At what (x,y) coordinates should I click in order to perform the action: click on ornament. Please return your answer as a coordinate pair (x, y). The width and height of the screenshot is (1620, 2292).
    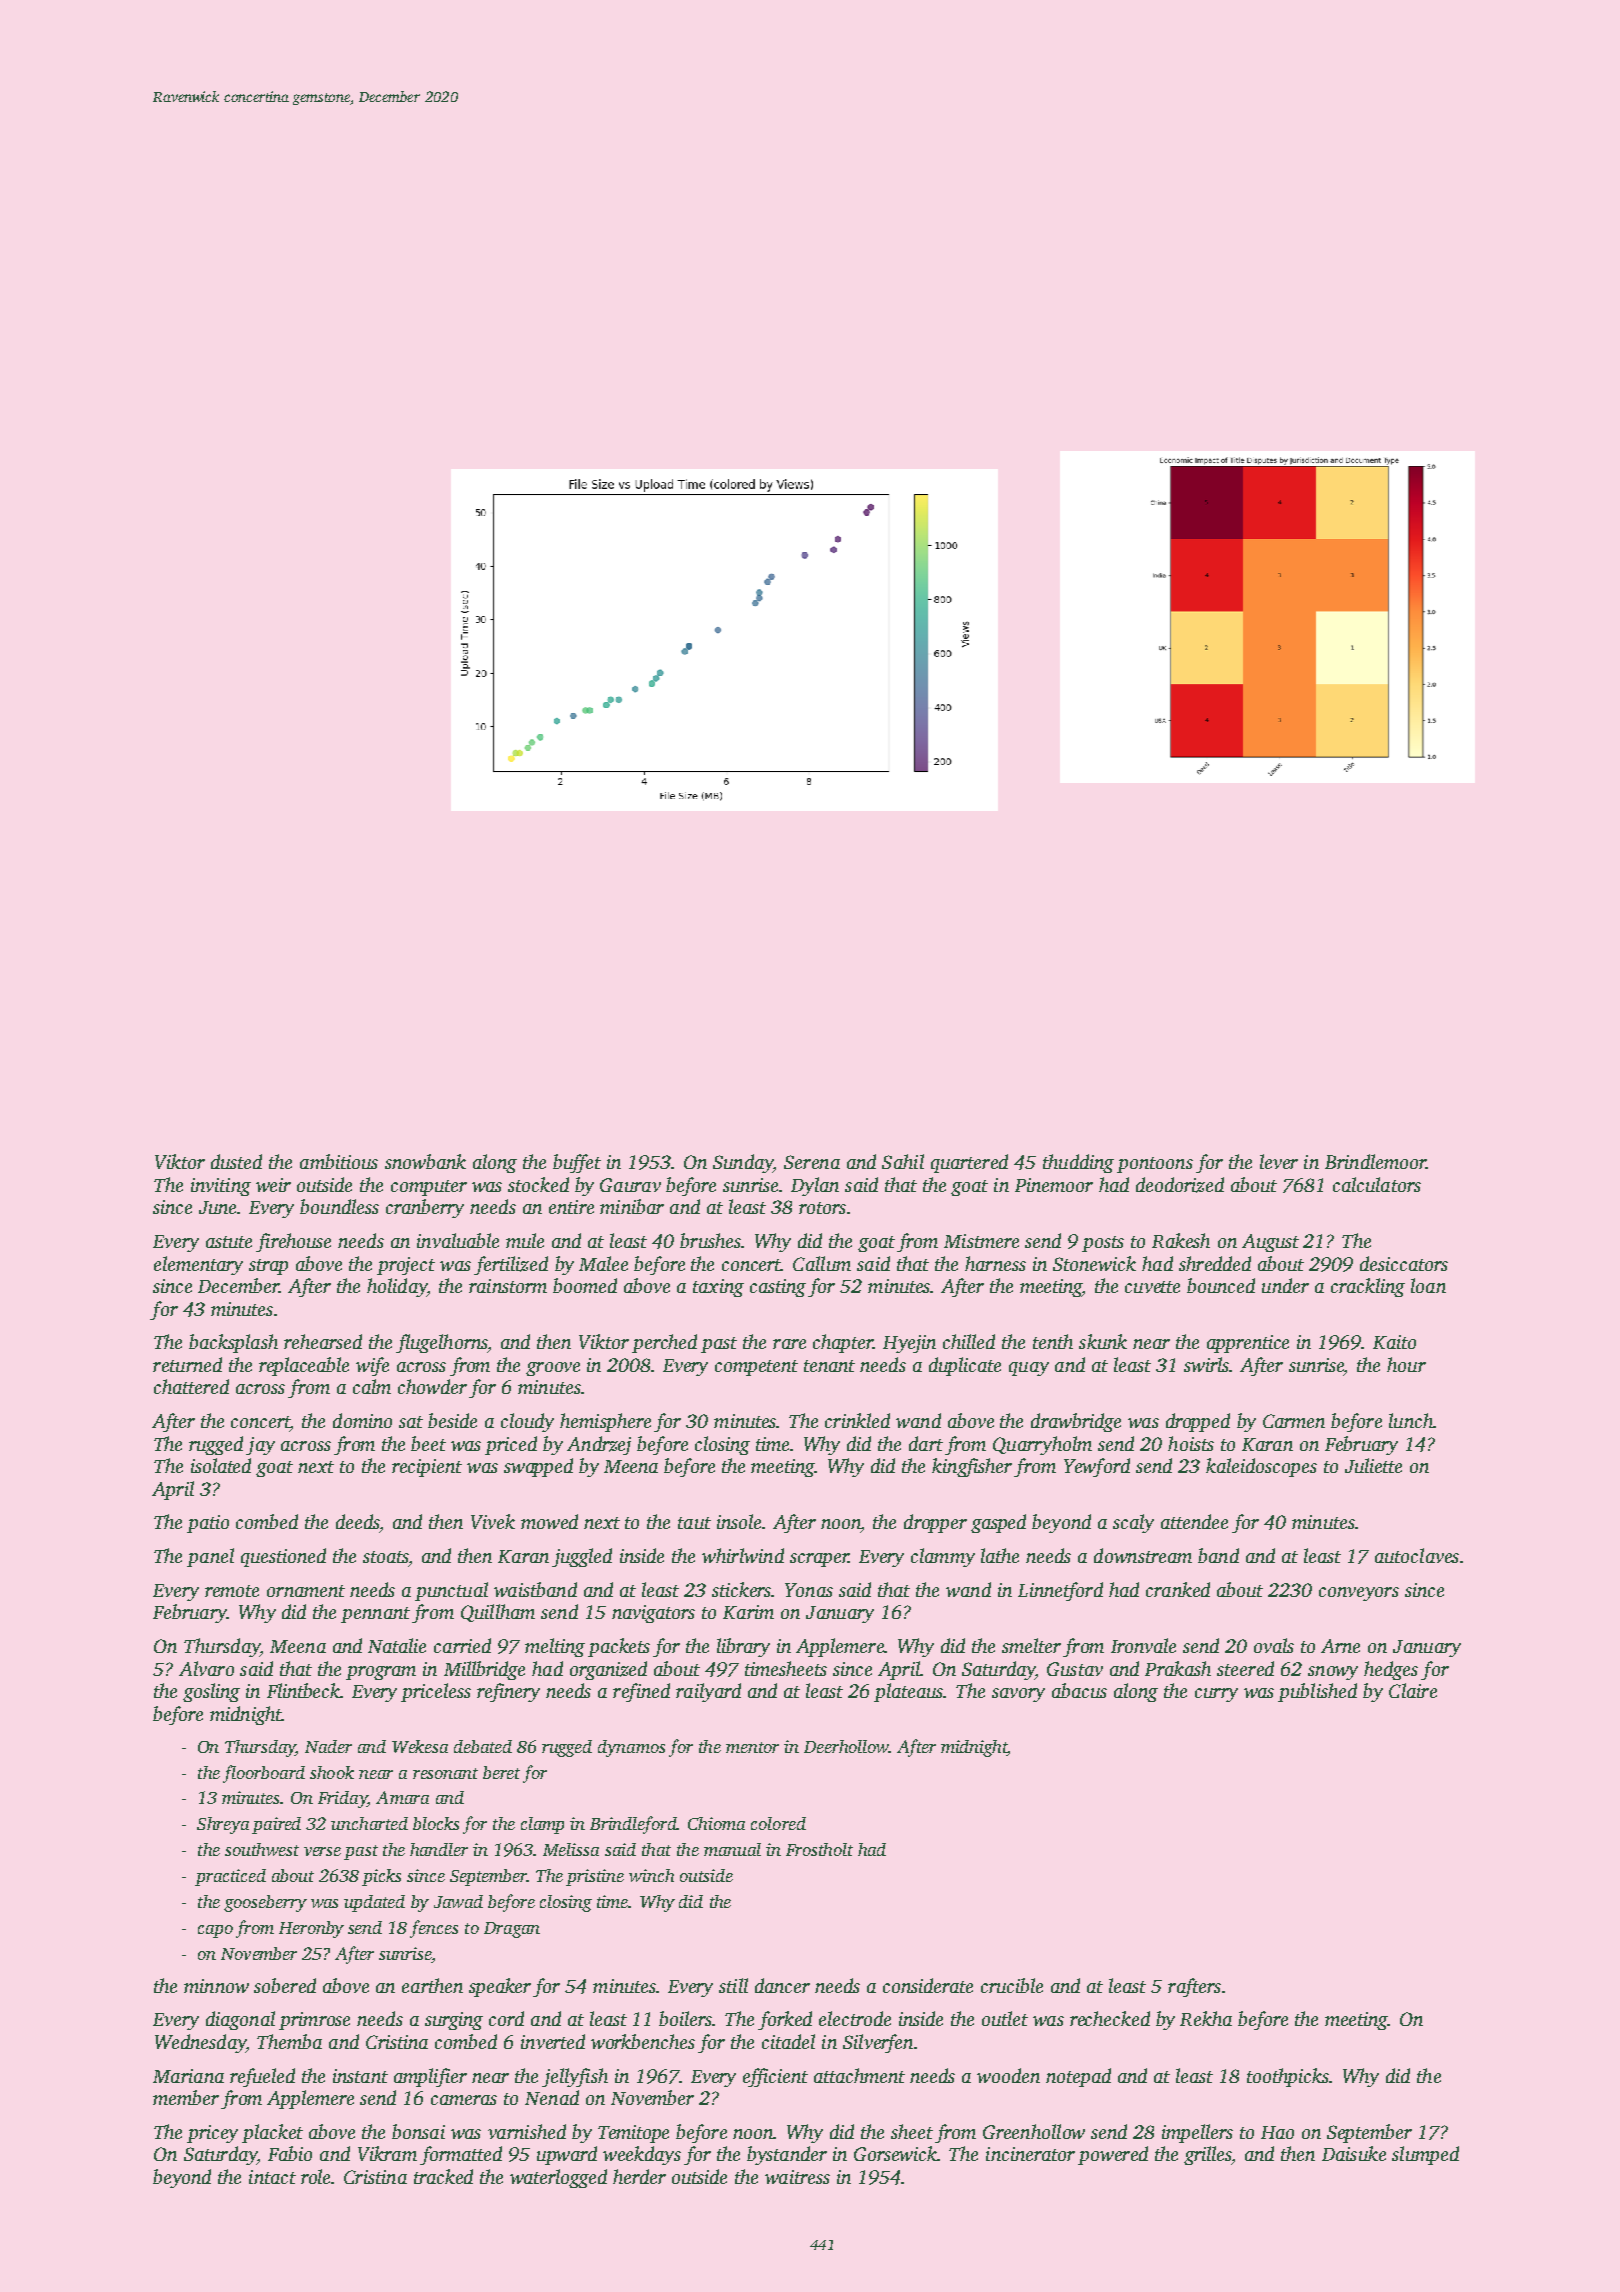
    Looking at the image, I should click on (306, 1591).
